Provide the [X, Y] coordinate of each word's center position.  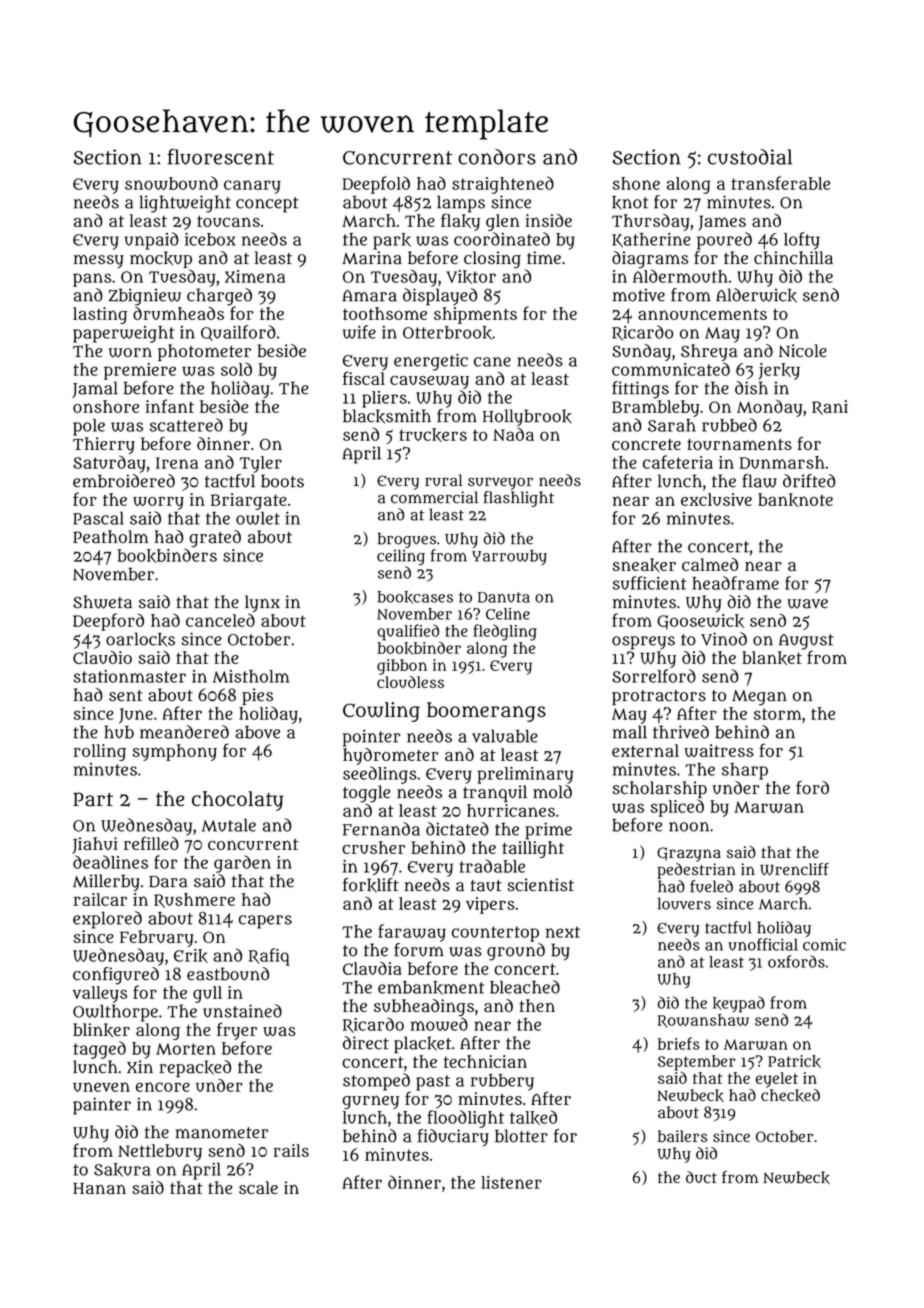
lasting [100, 315]
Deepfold [376, 185]
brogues [407, 540]
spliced [677, 808]
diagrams [650, 260]
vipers [490, 905]
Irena [177, 463]
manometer [221, 1133]
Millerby [106, 883]
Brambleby [655, 408]
